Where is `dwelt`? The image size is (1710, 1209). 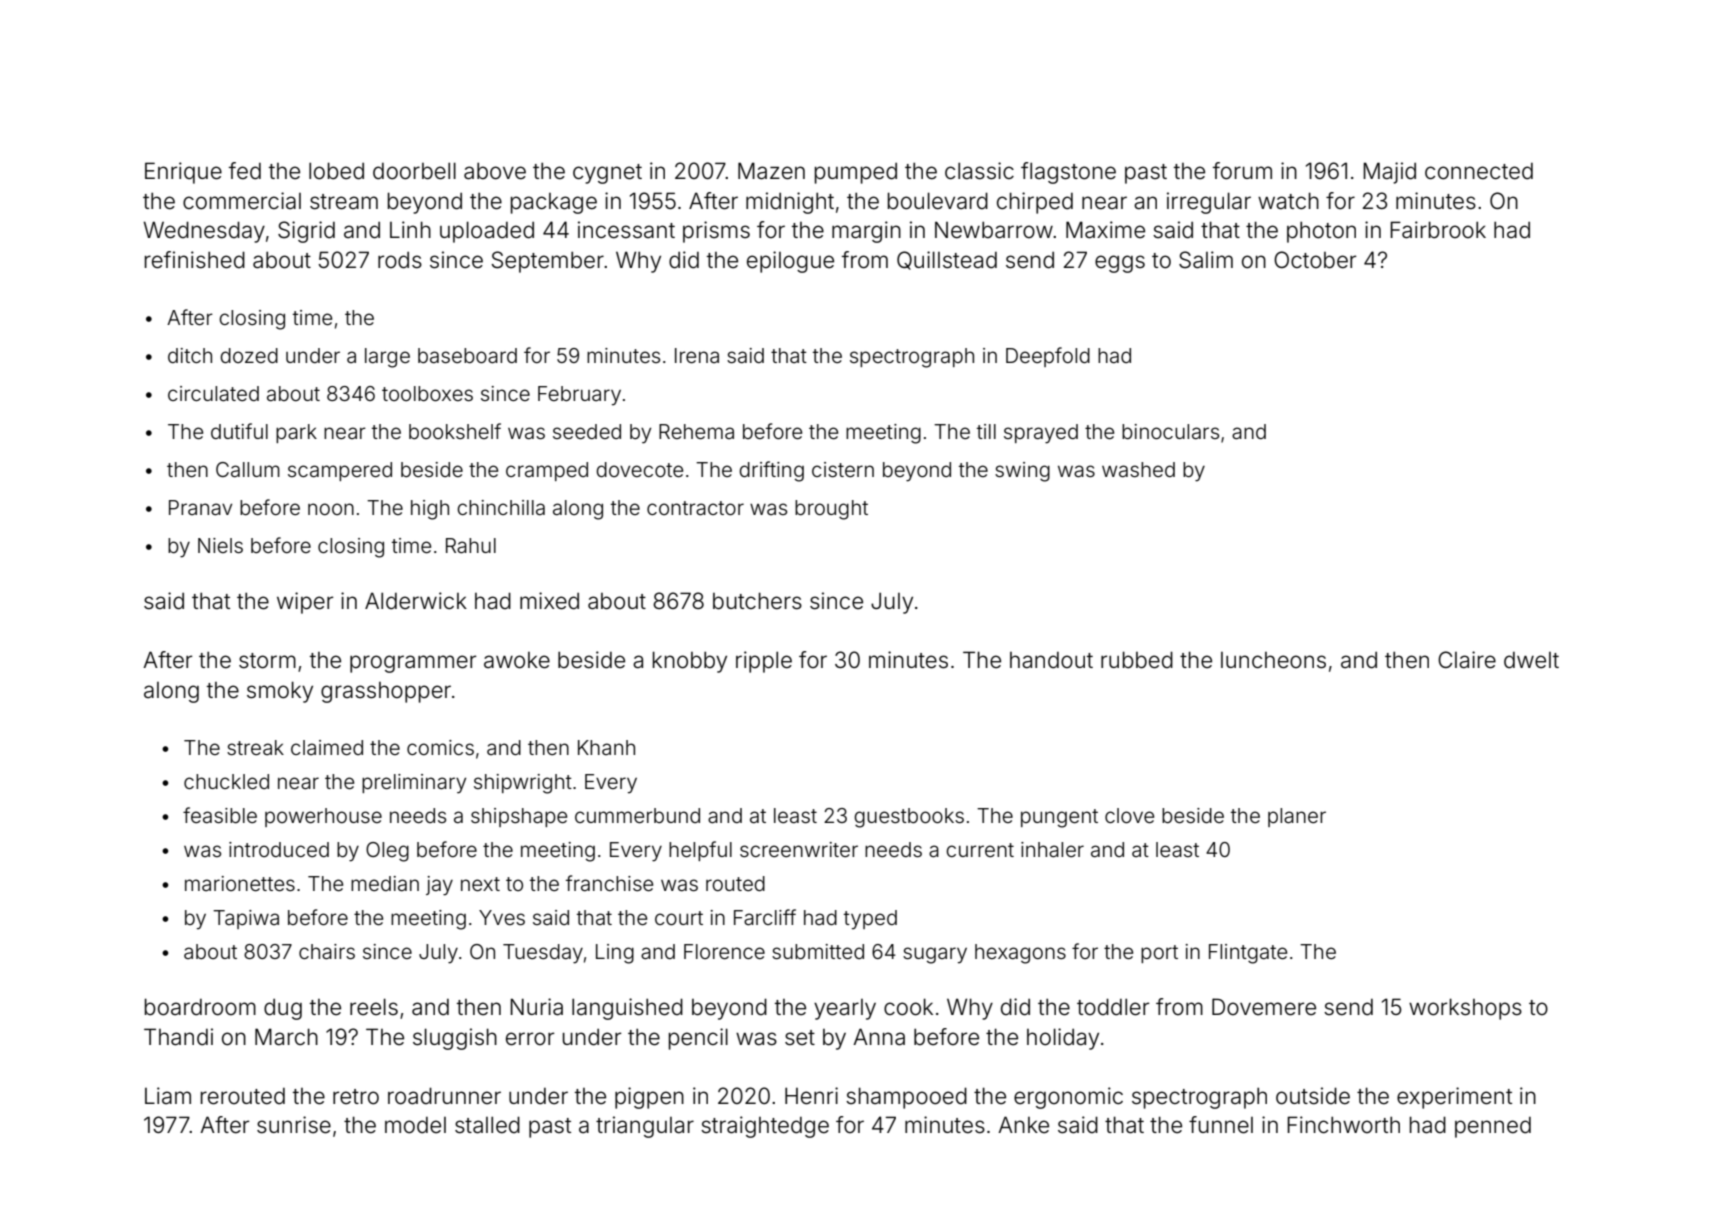
dwelt is located at coordinates (1531, 660).
